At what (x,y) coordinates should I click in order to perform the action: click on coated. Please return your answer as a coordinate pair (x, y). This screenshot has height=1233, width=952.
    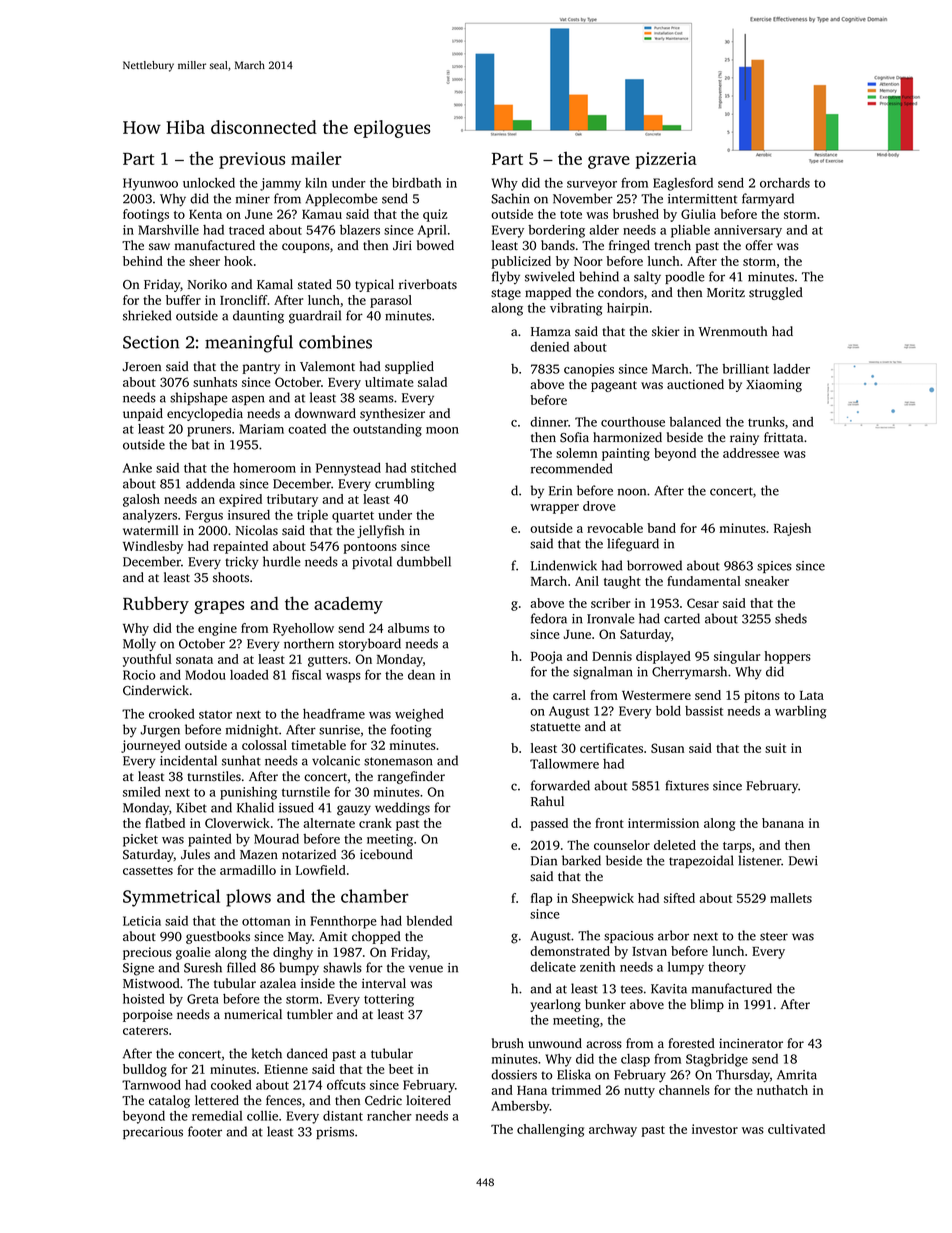
    Looking at the image, I should click on (307, 429).
